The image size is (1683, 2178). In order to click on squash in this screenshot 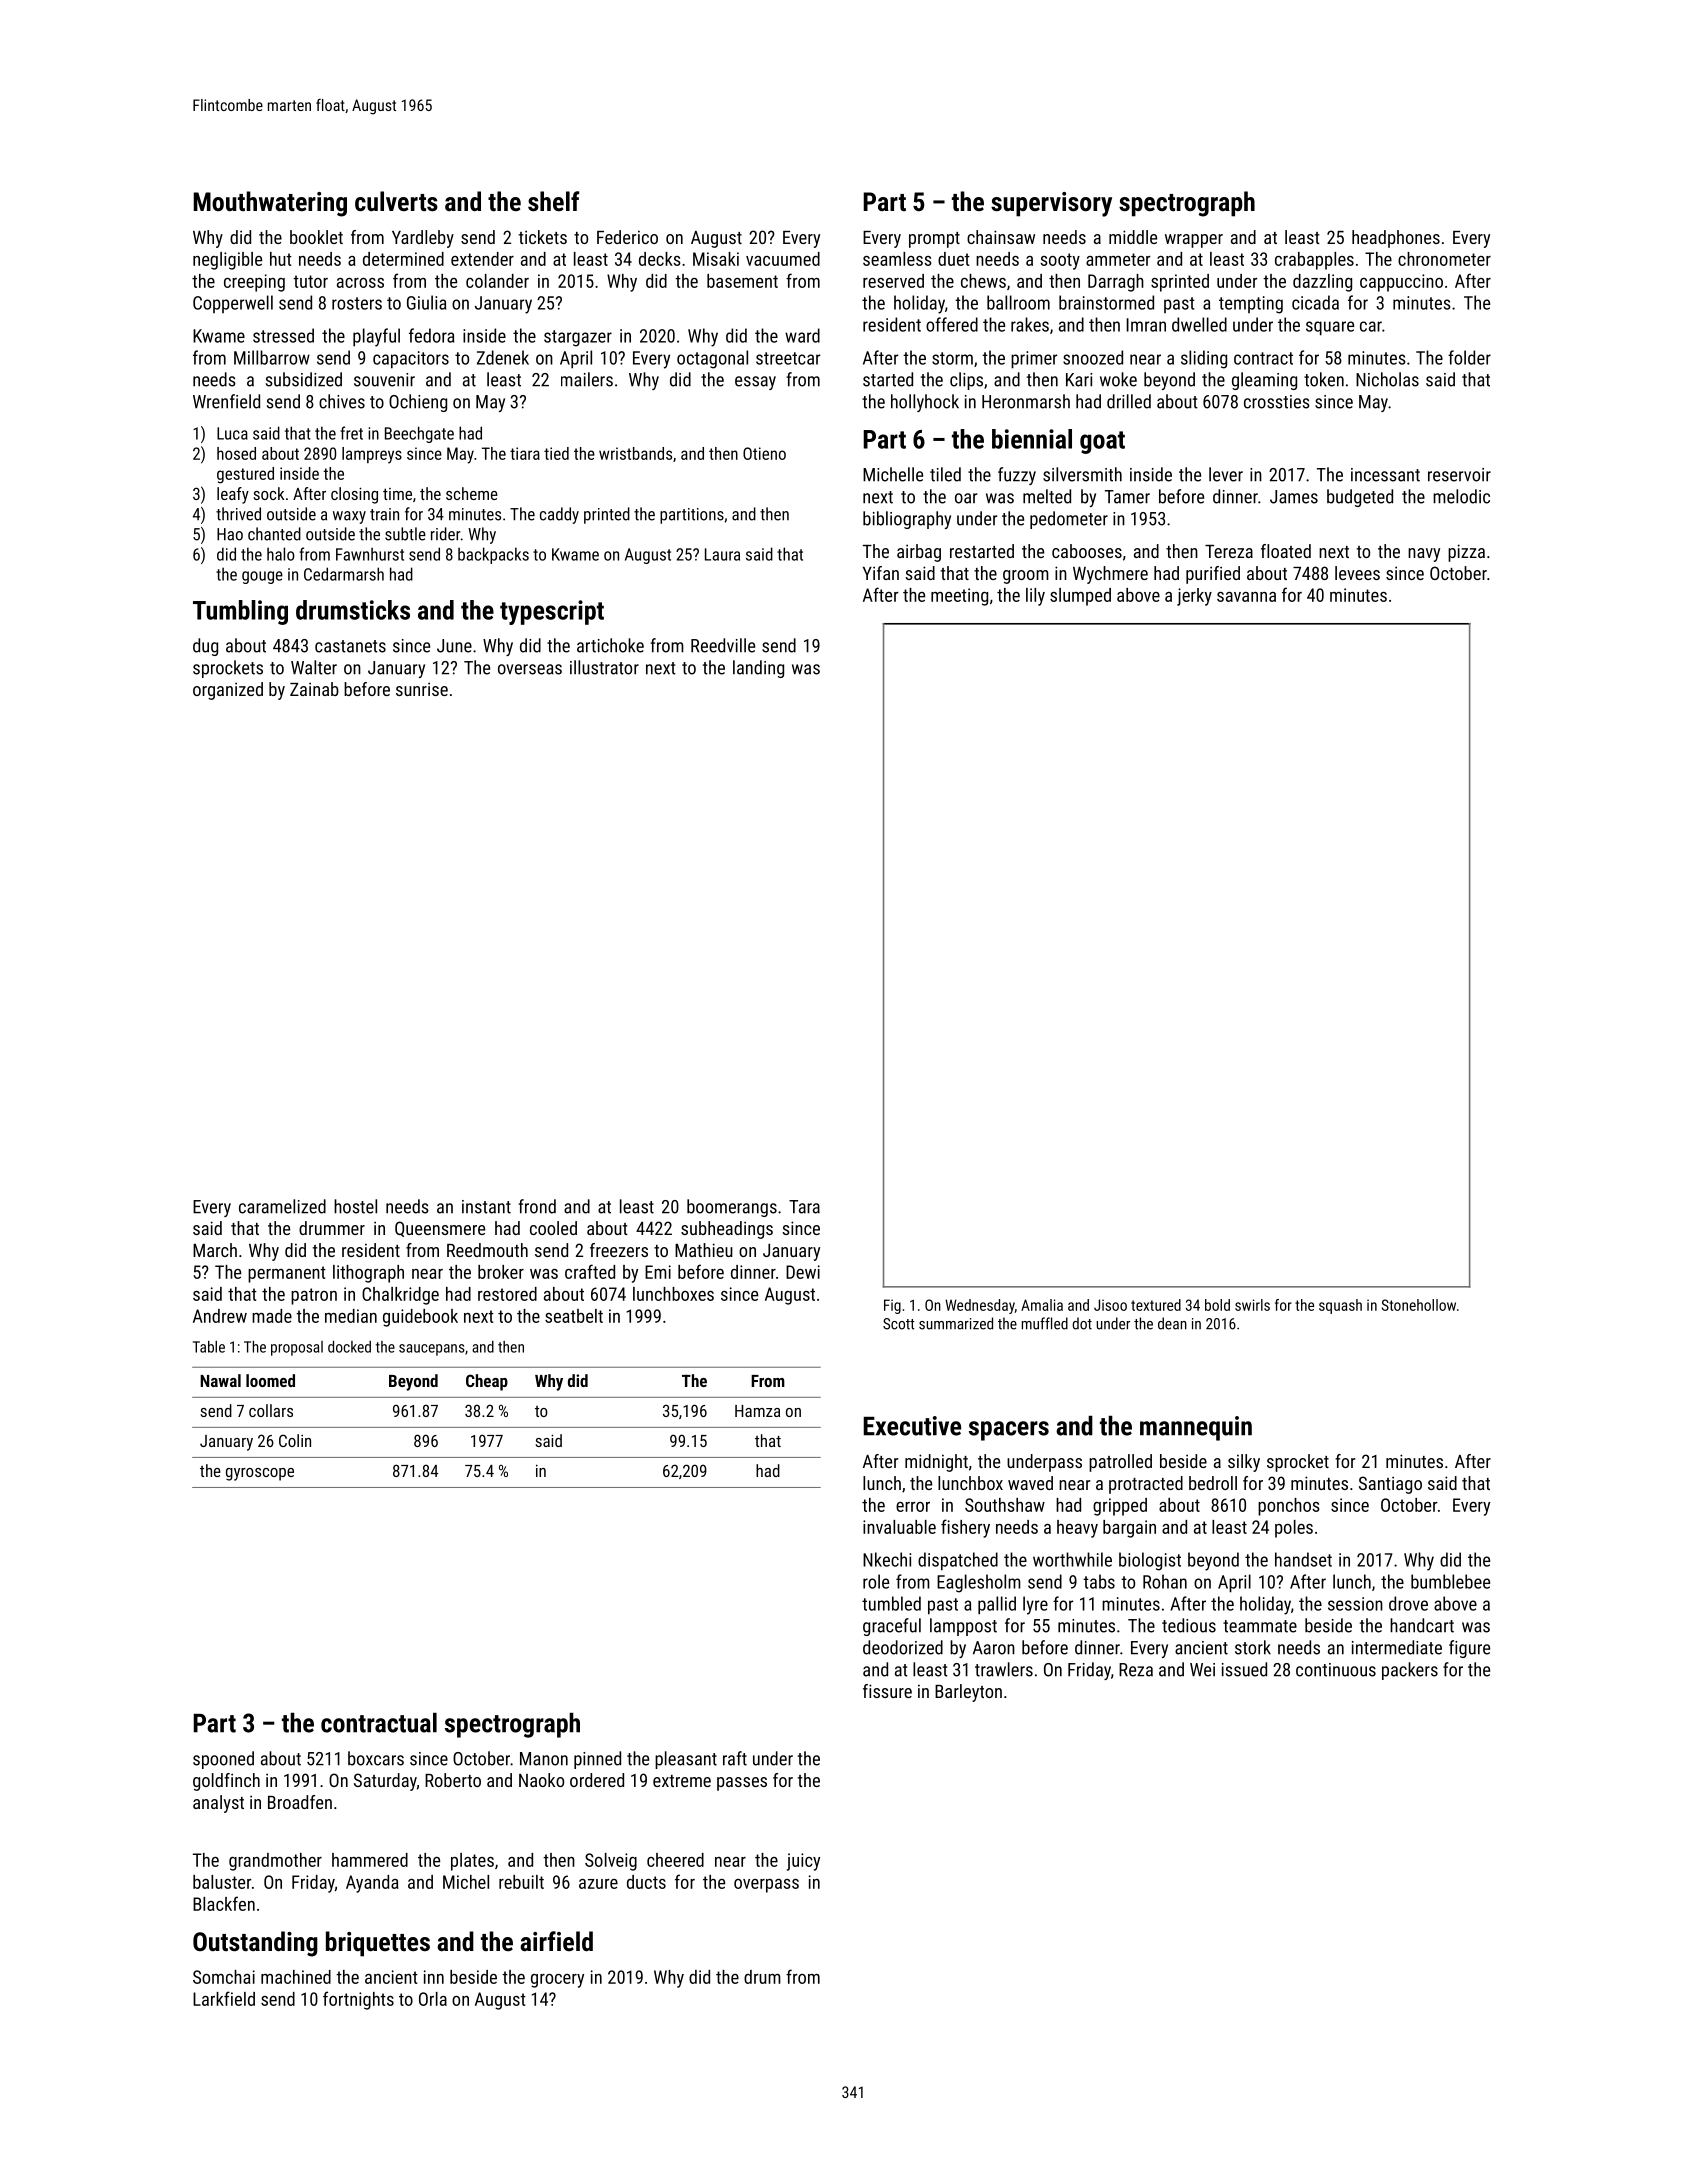, I will do `click(1340, 1306)`.
